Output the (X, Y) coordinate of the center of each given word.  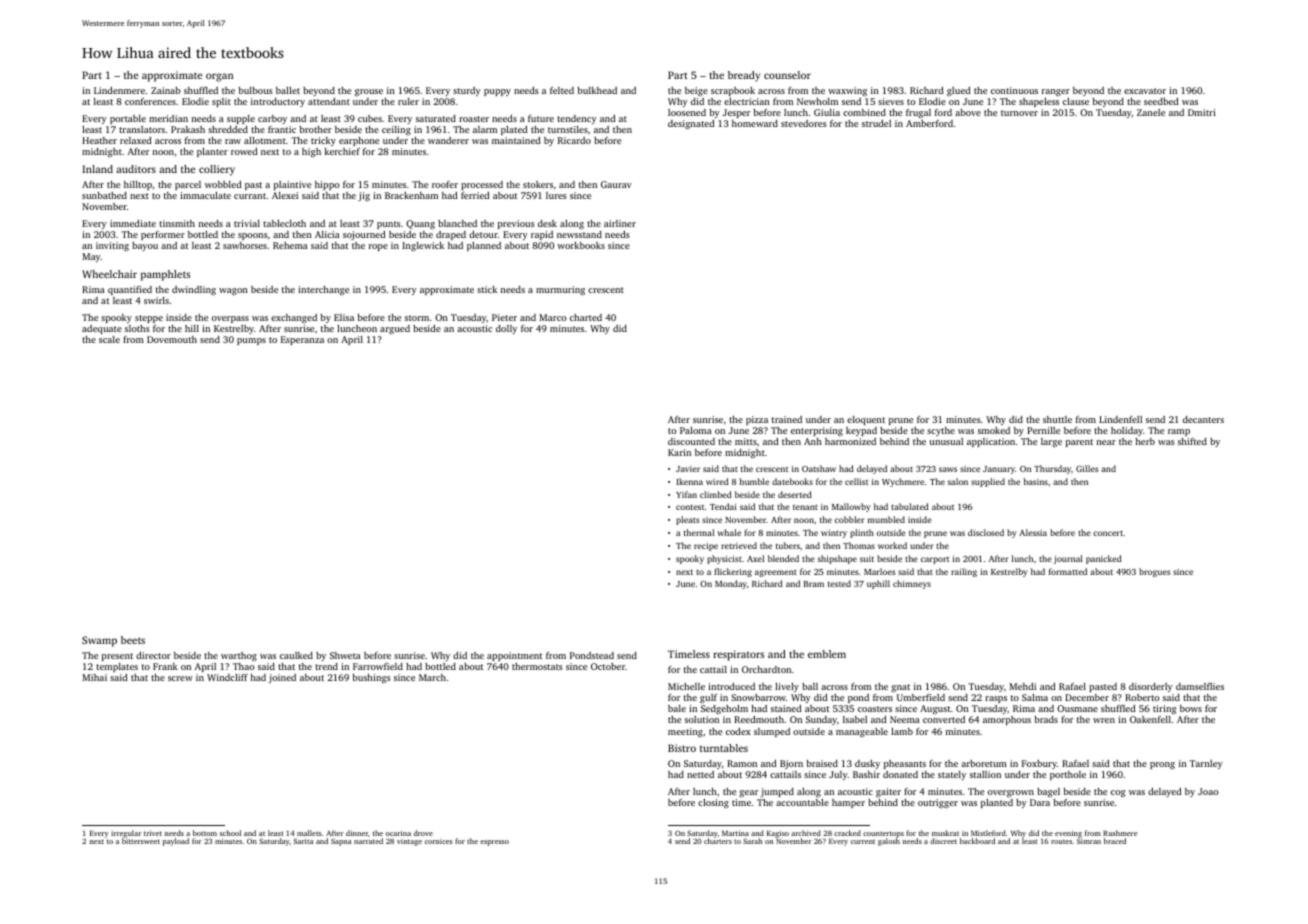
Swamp (99, 641)
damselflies (1200, 686)
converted (944, 719)
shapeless (1039, 102)
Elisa (344, 317)
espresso (494, 843)
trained (787, 419)
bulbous (256, 90)
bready (744, 76)
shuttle (1057, 419)
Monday (731, 584)
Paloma (696, 430)
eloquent (866, 420)
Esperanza (302, 340)
